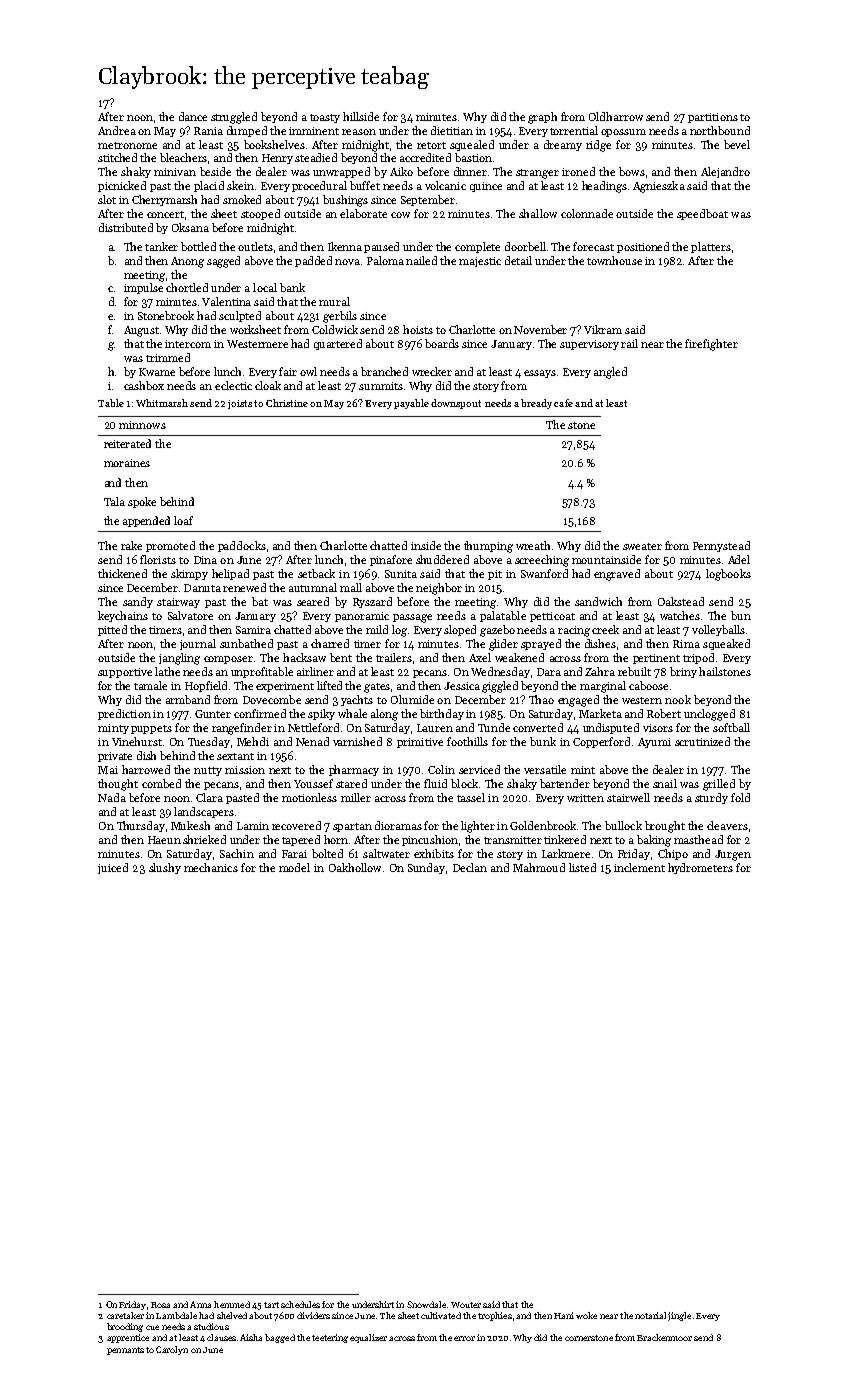 This screenshot has width=849, height=1400. Describe the element at coordinates (426, 868) in the screenshot. I see `Sunday` at that location.
